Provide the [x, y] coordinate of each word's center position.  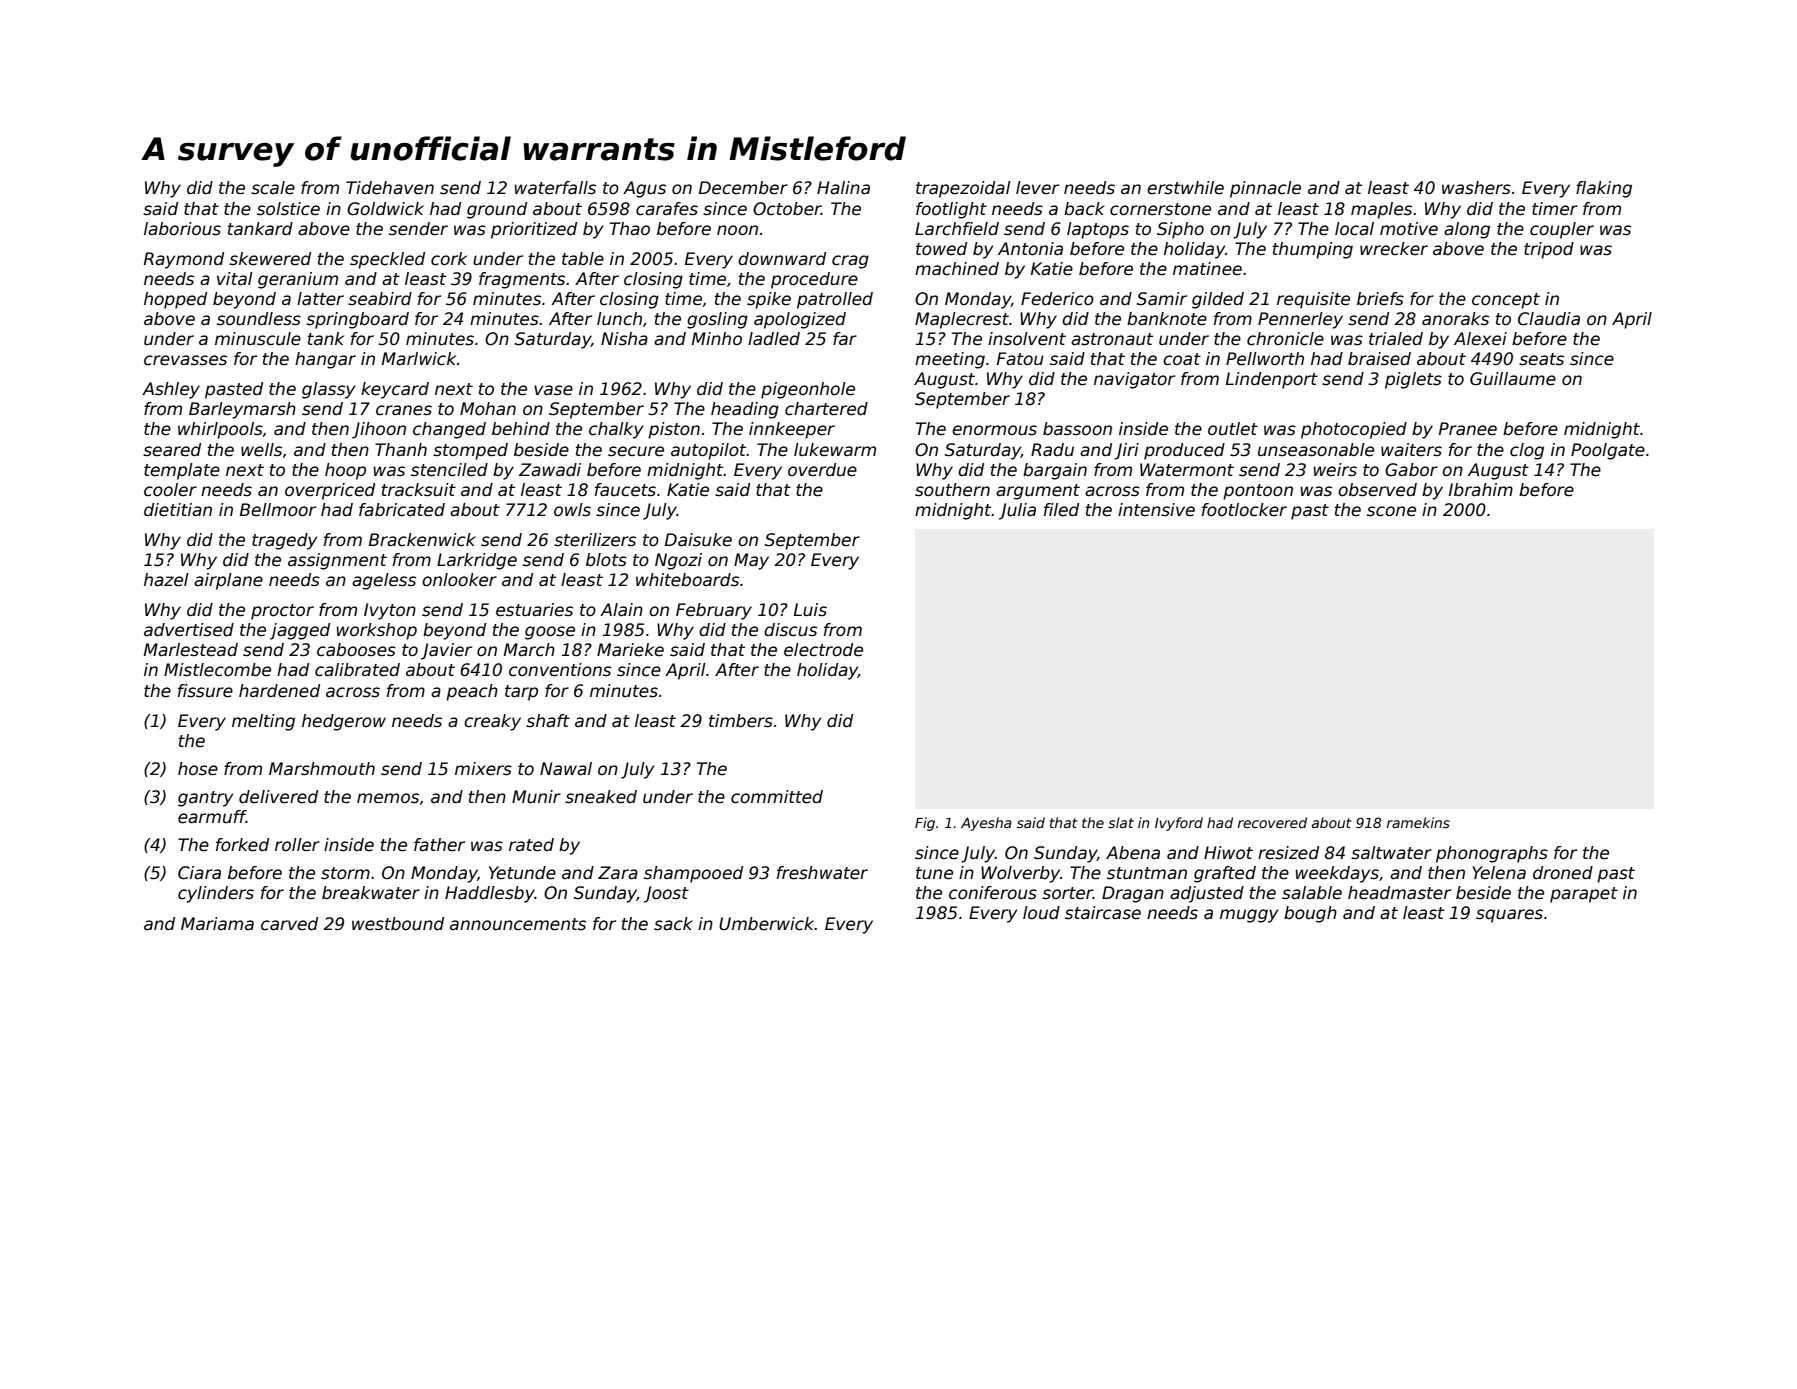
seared [172, 450]
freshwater [822, 873]
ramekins [1418, 822]
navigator [1134, 380]
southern [952, 490]
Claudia [1549, 319]
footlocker [1244, 510]
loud [1041, 913]
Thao [630, 229]
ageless [384, 581]
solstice [288, 209]
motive [1409, 229]
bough [1310, 914]
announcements [518, 924]
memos [388, 798]
